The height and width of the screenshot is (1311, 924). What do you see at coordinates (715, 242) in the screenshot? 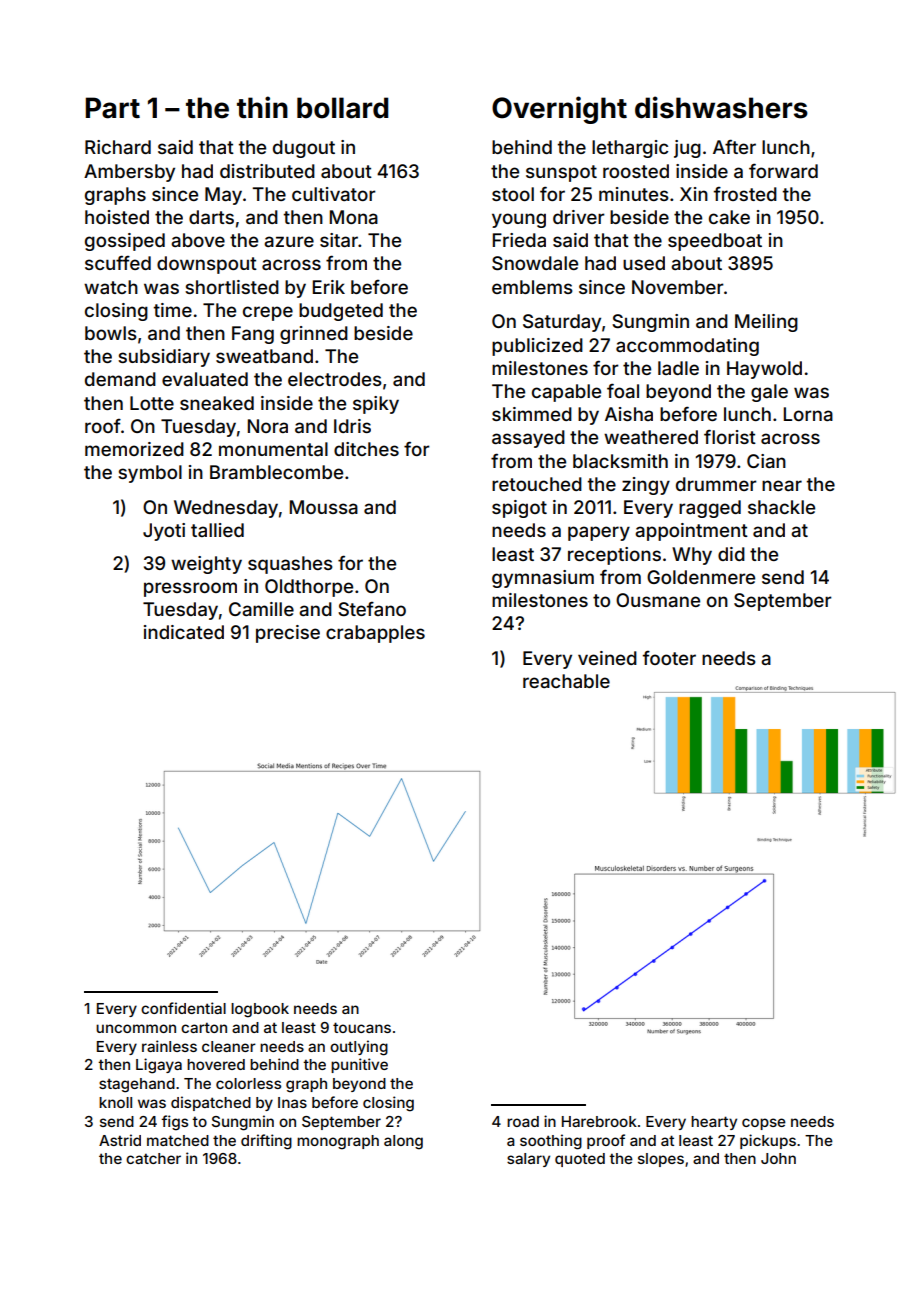
I see `speedboat` at bounding box center [715, 242].
